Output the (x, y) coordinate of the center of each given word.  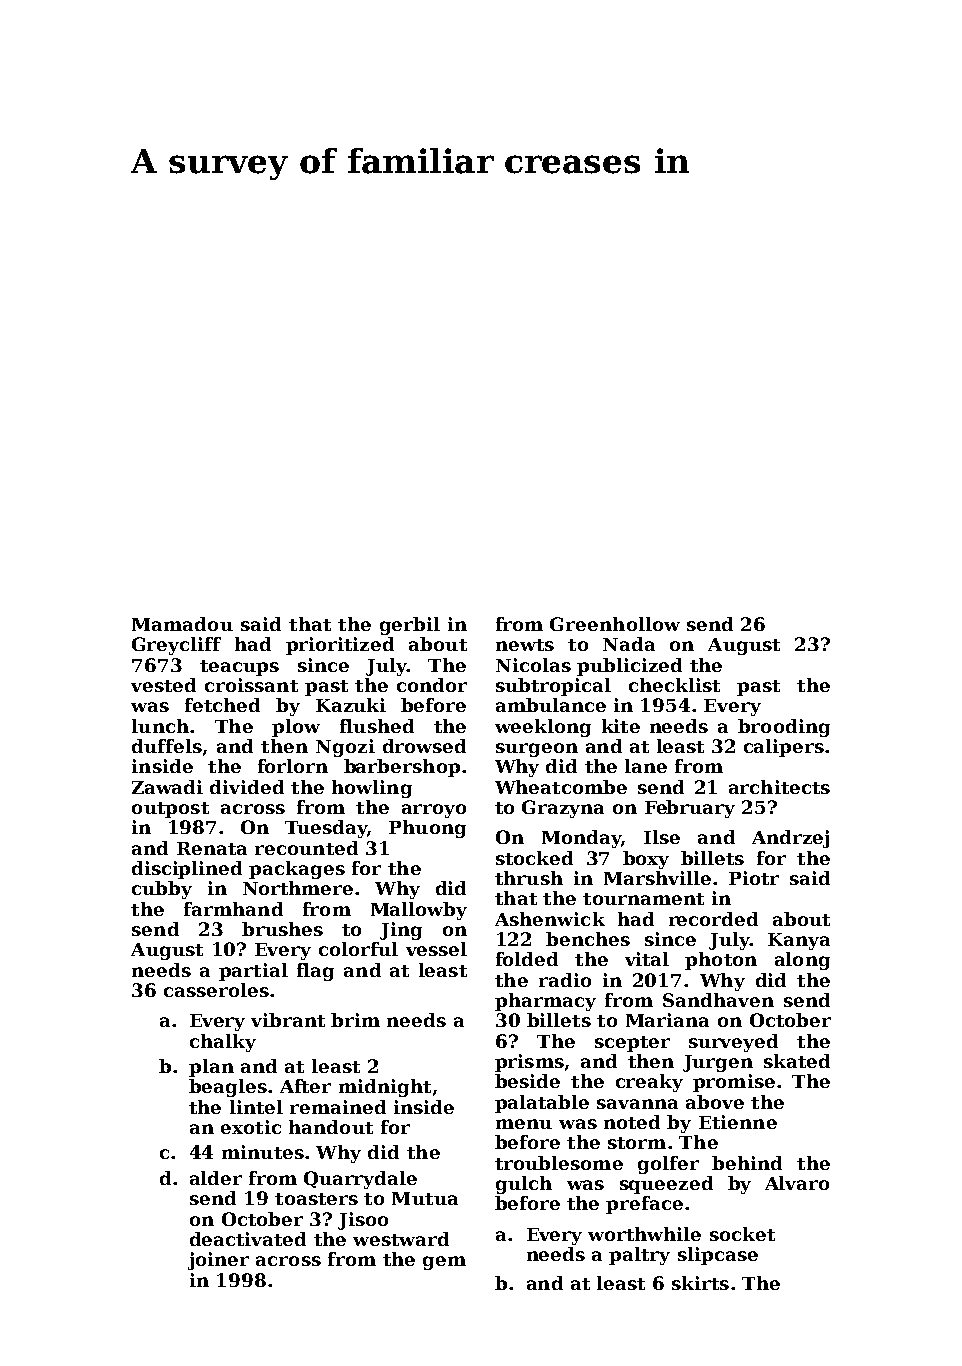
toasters (316, 1199)
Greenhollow (615, 624)
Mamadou (182, 624)
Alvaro (797, 1183)
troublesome (559, 1163)
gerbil (410, 626)
